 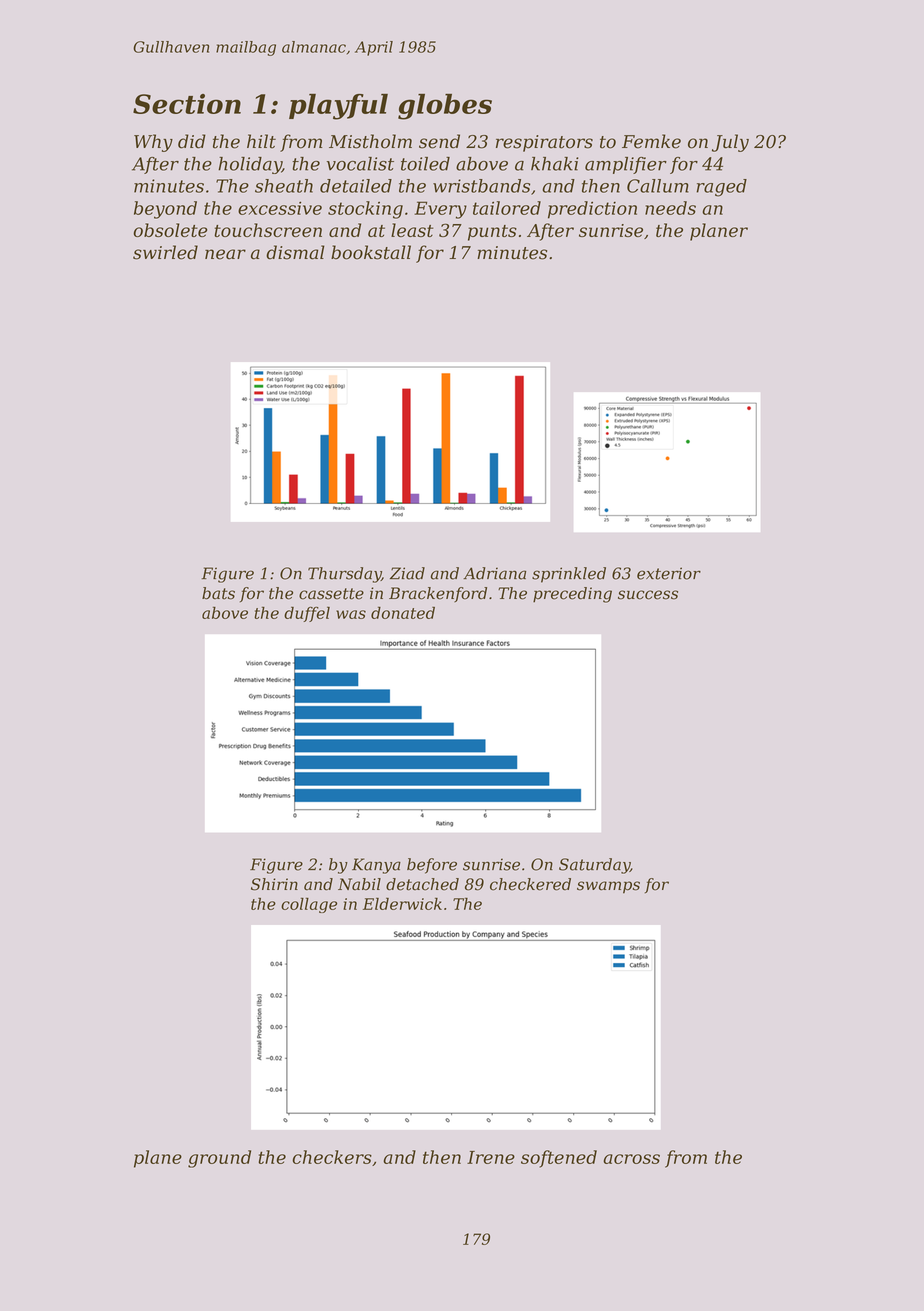 I want to click on playful, so click(x=338, y=107).
